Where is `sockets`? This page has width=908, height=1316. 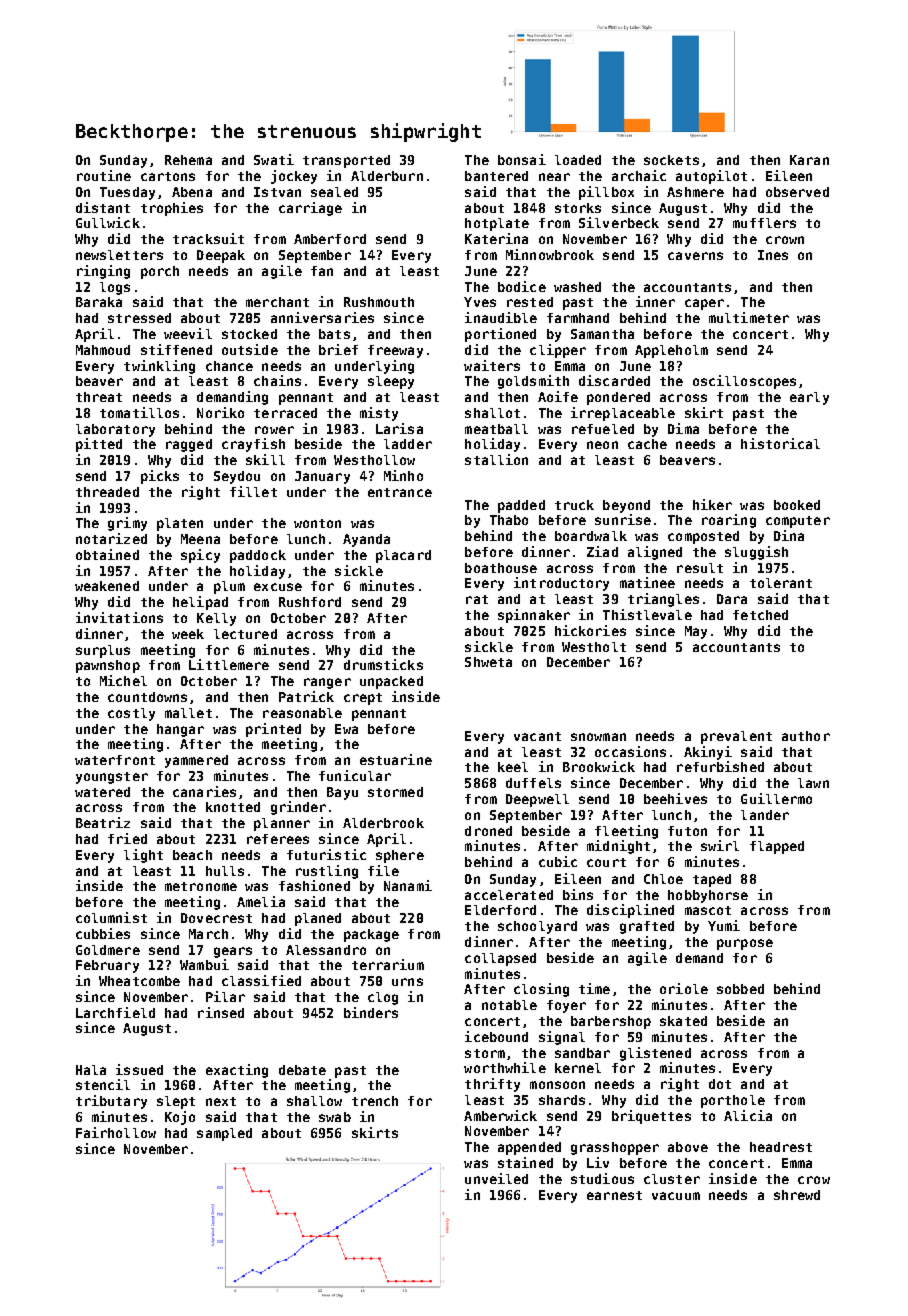 sockets is located at coordinates (671, 160).
